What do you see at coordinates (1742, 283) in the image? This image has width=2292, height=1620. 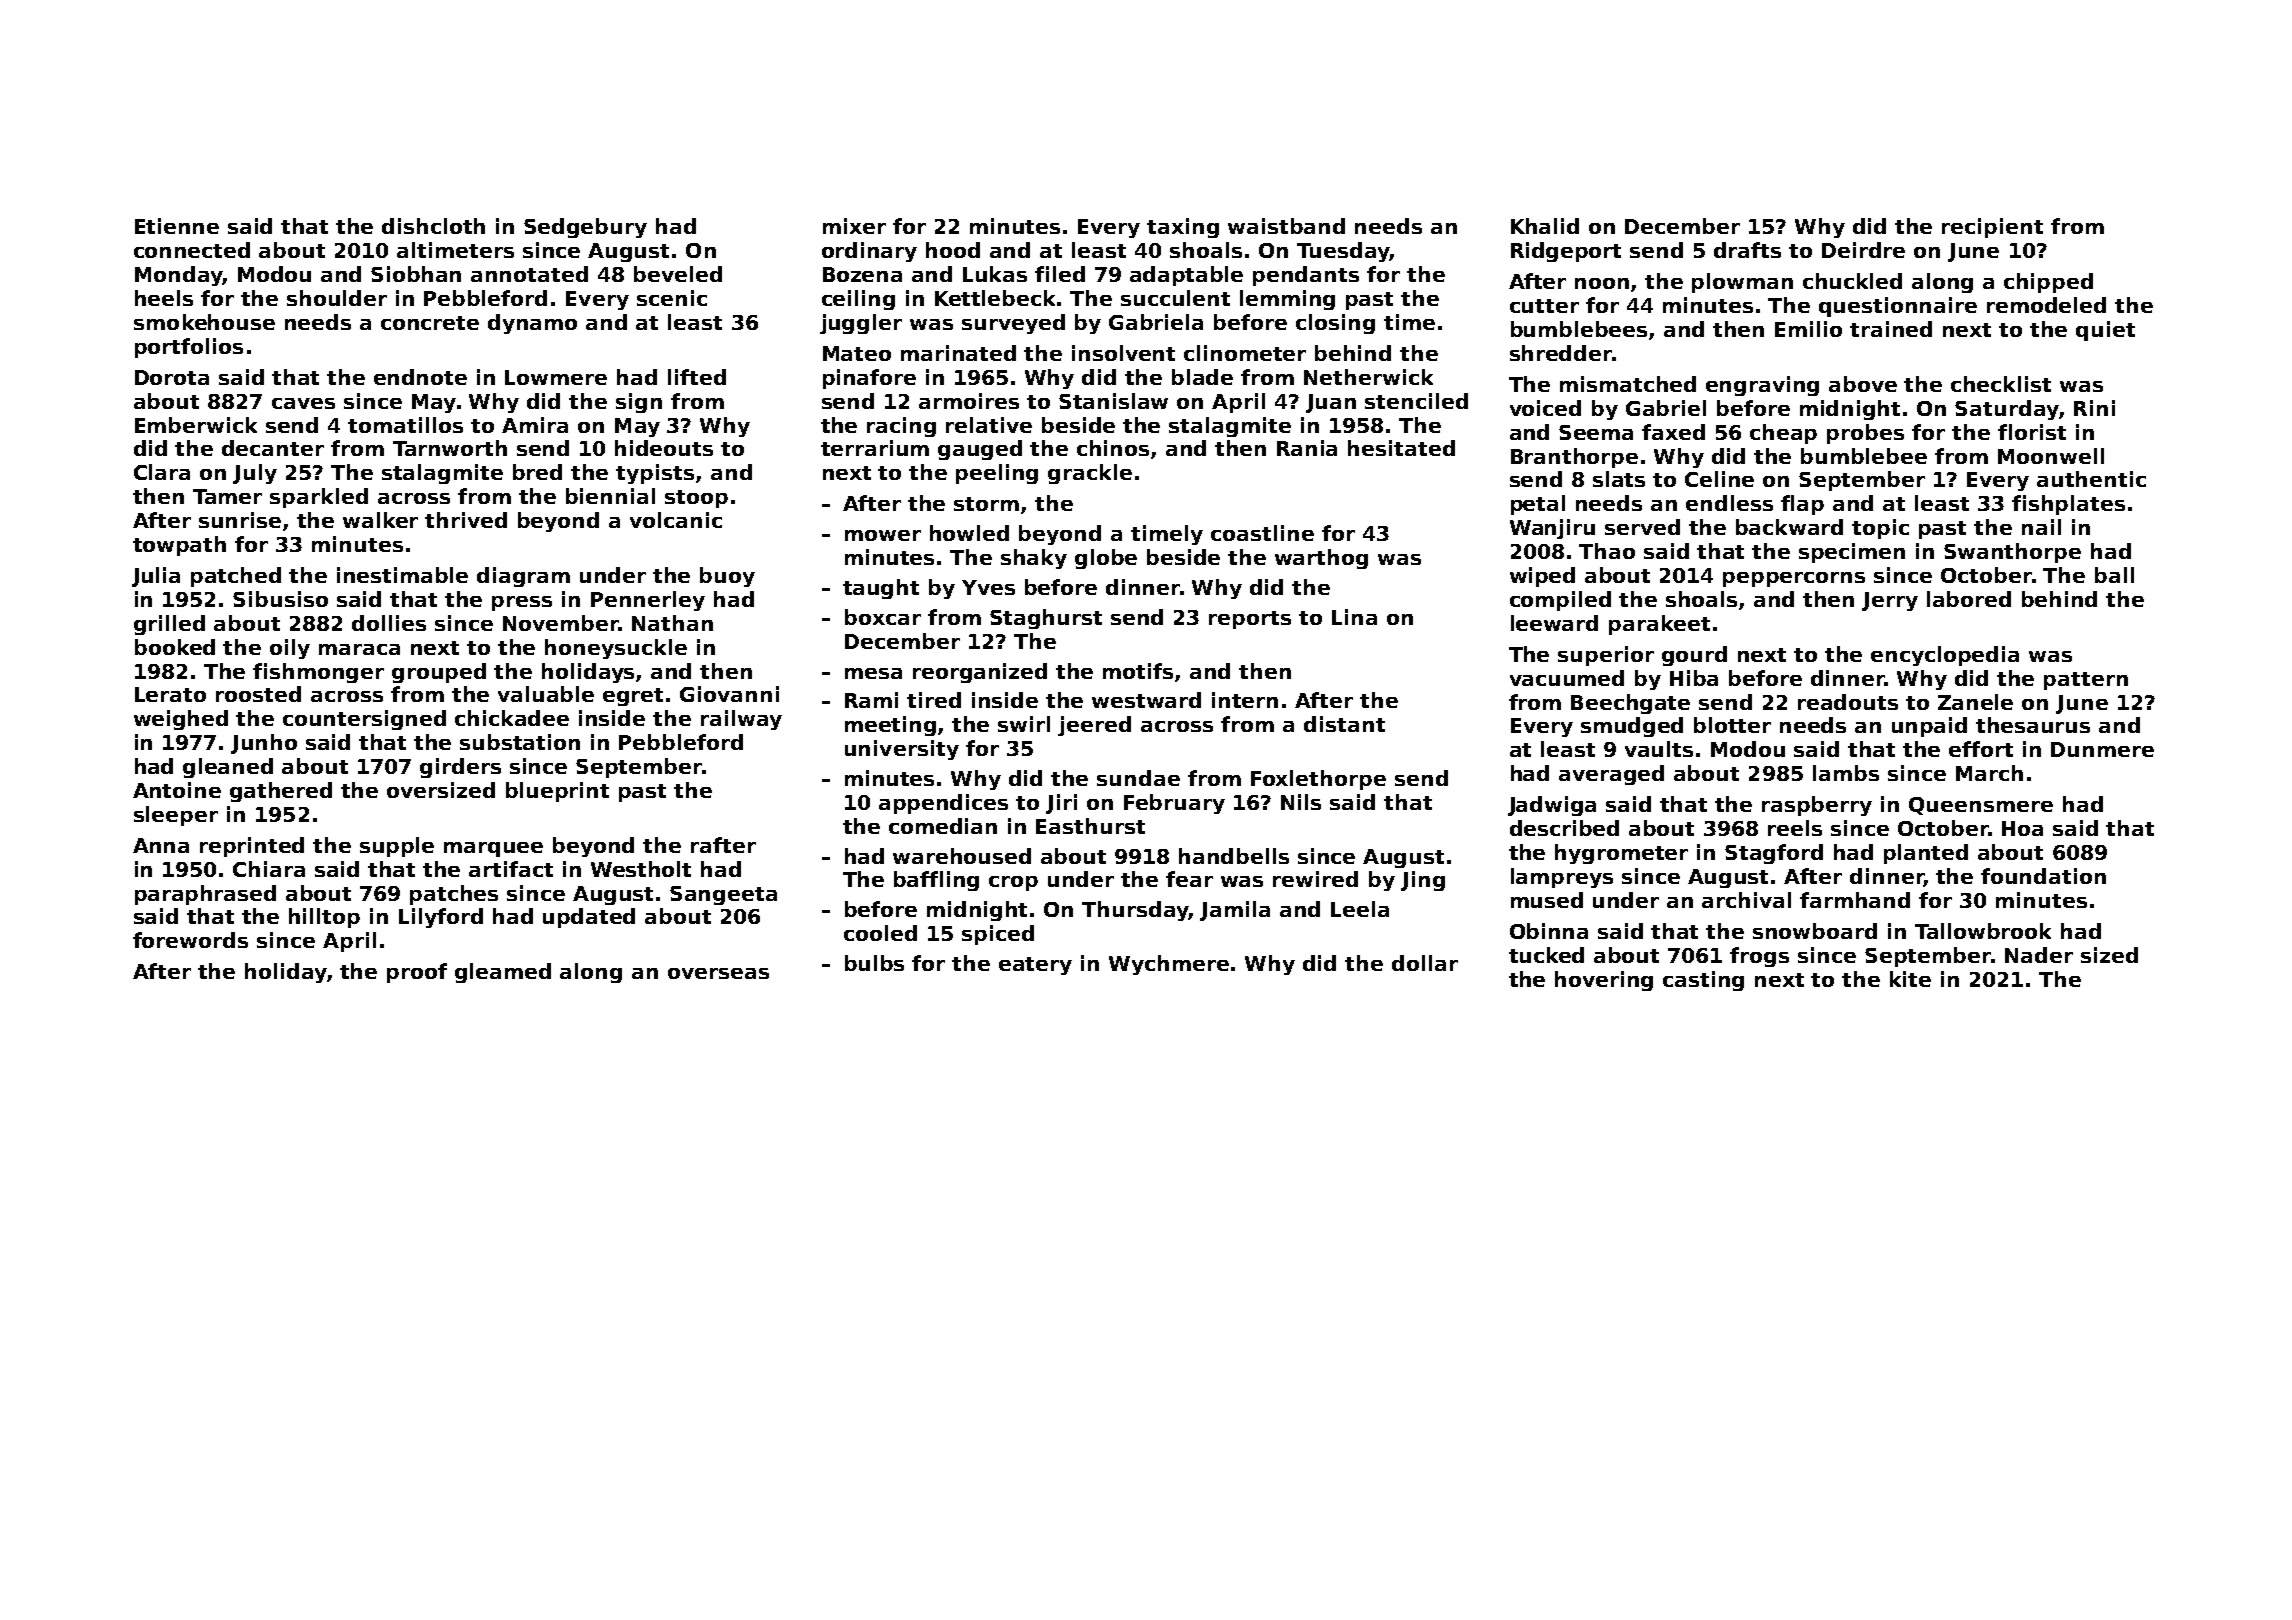 I see `plowman` at bounding box center [1742, 283].
